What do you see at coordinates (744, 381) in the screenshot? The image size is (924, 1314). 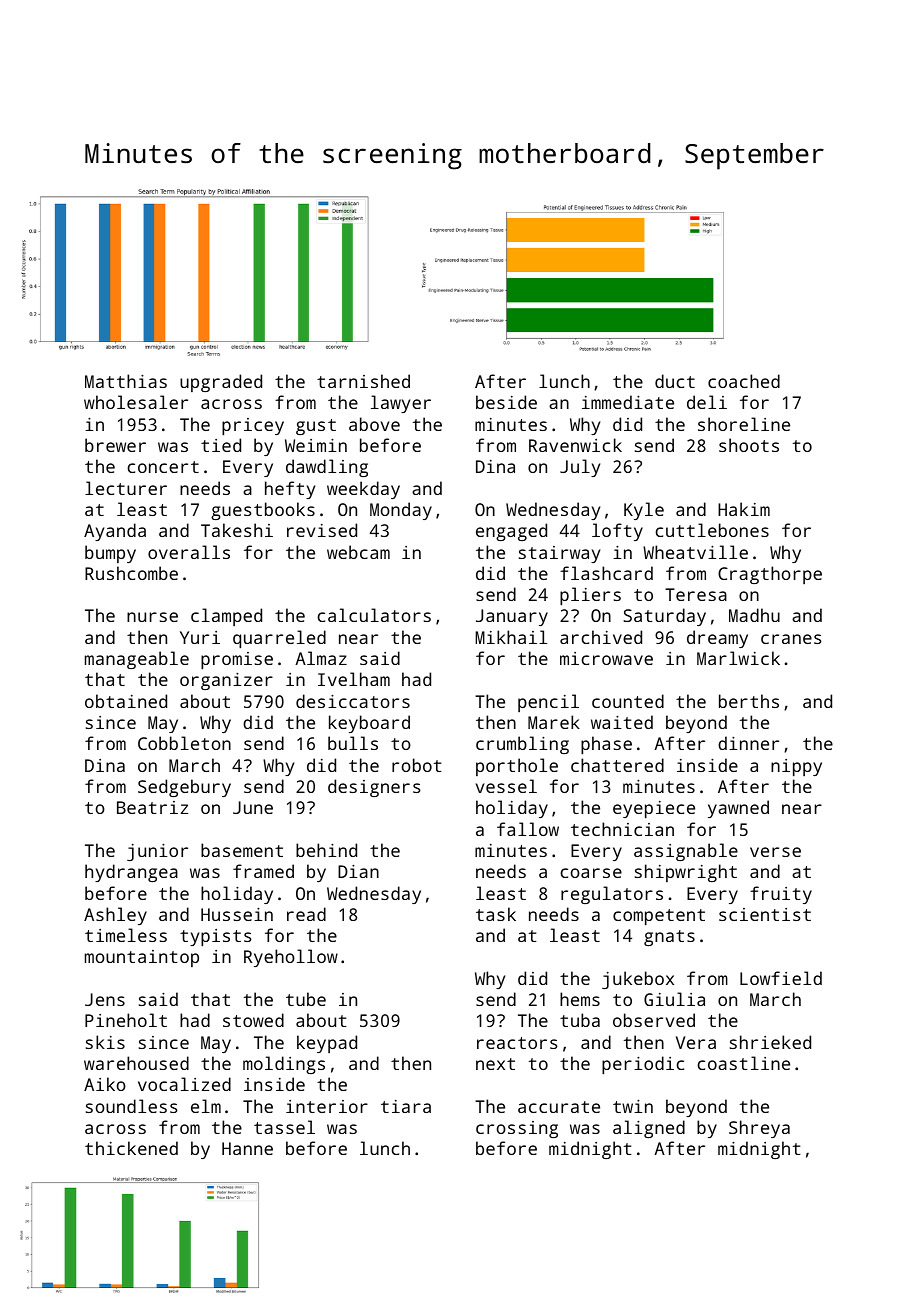 I see `coached` at bounding box center [744, 381].
